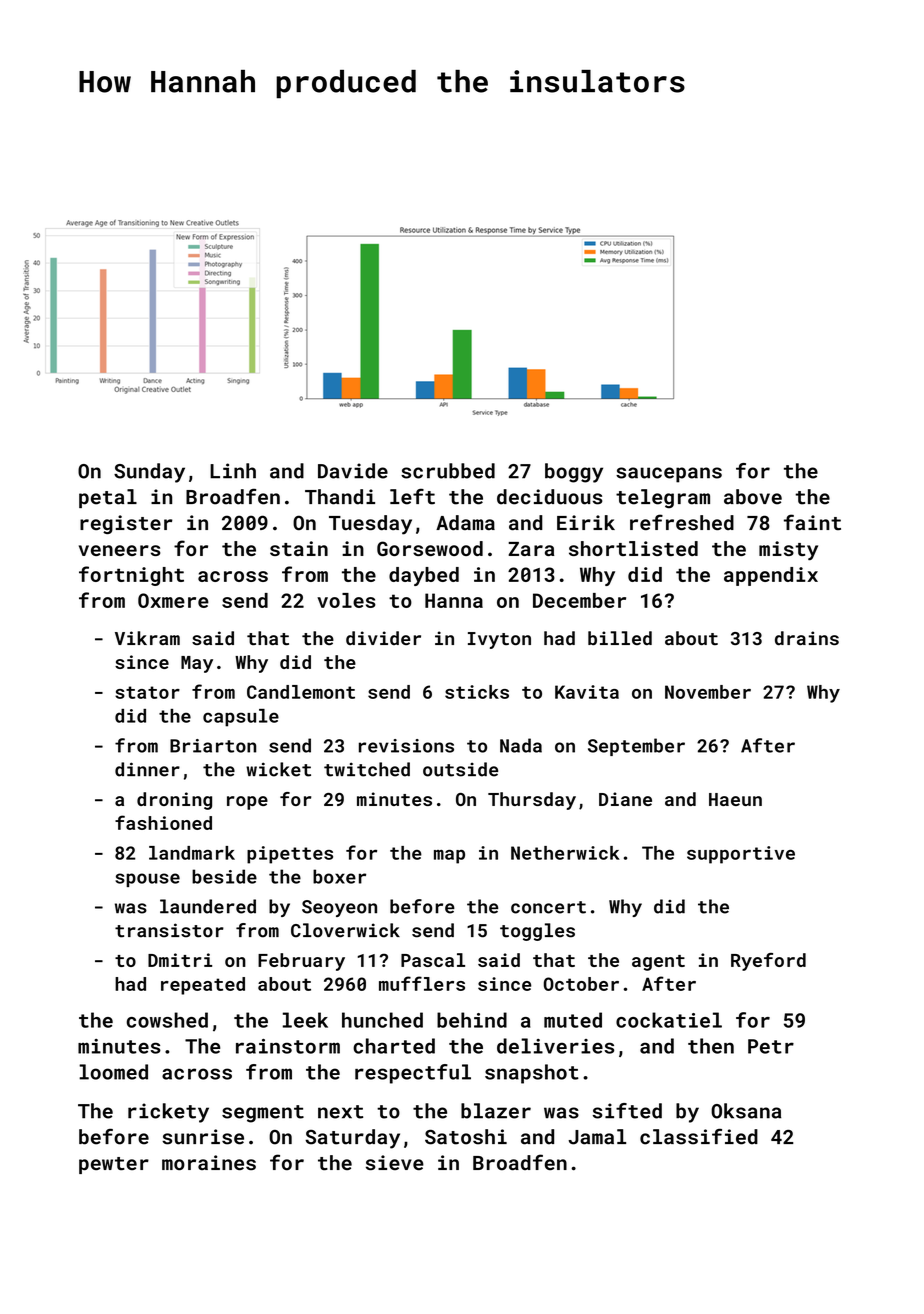 Image resolution: width=924 pixels, height=1314 pixels. What do you see at coordinates (301, 692) in the screenshot?
I see `Candlemont` at bounding box center [301, 692].
